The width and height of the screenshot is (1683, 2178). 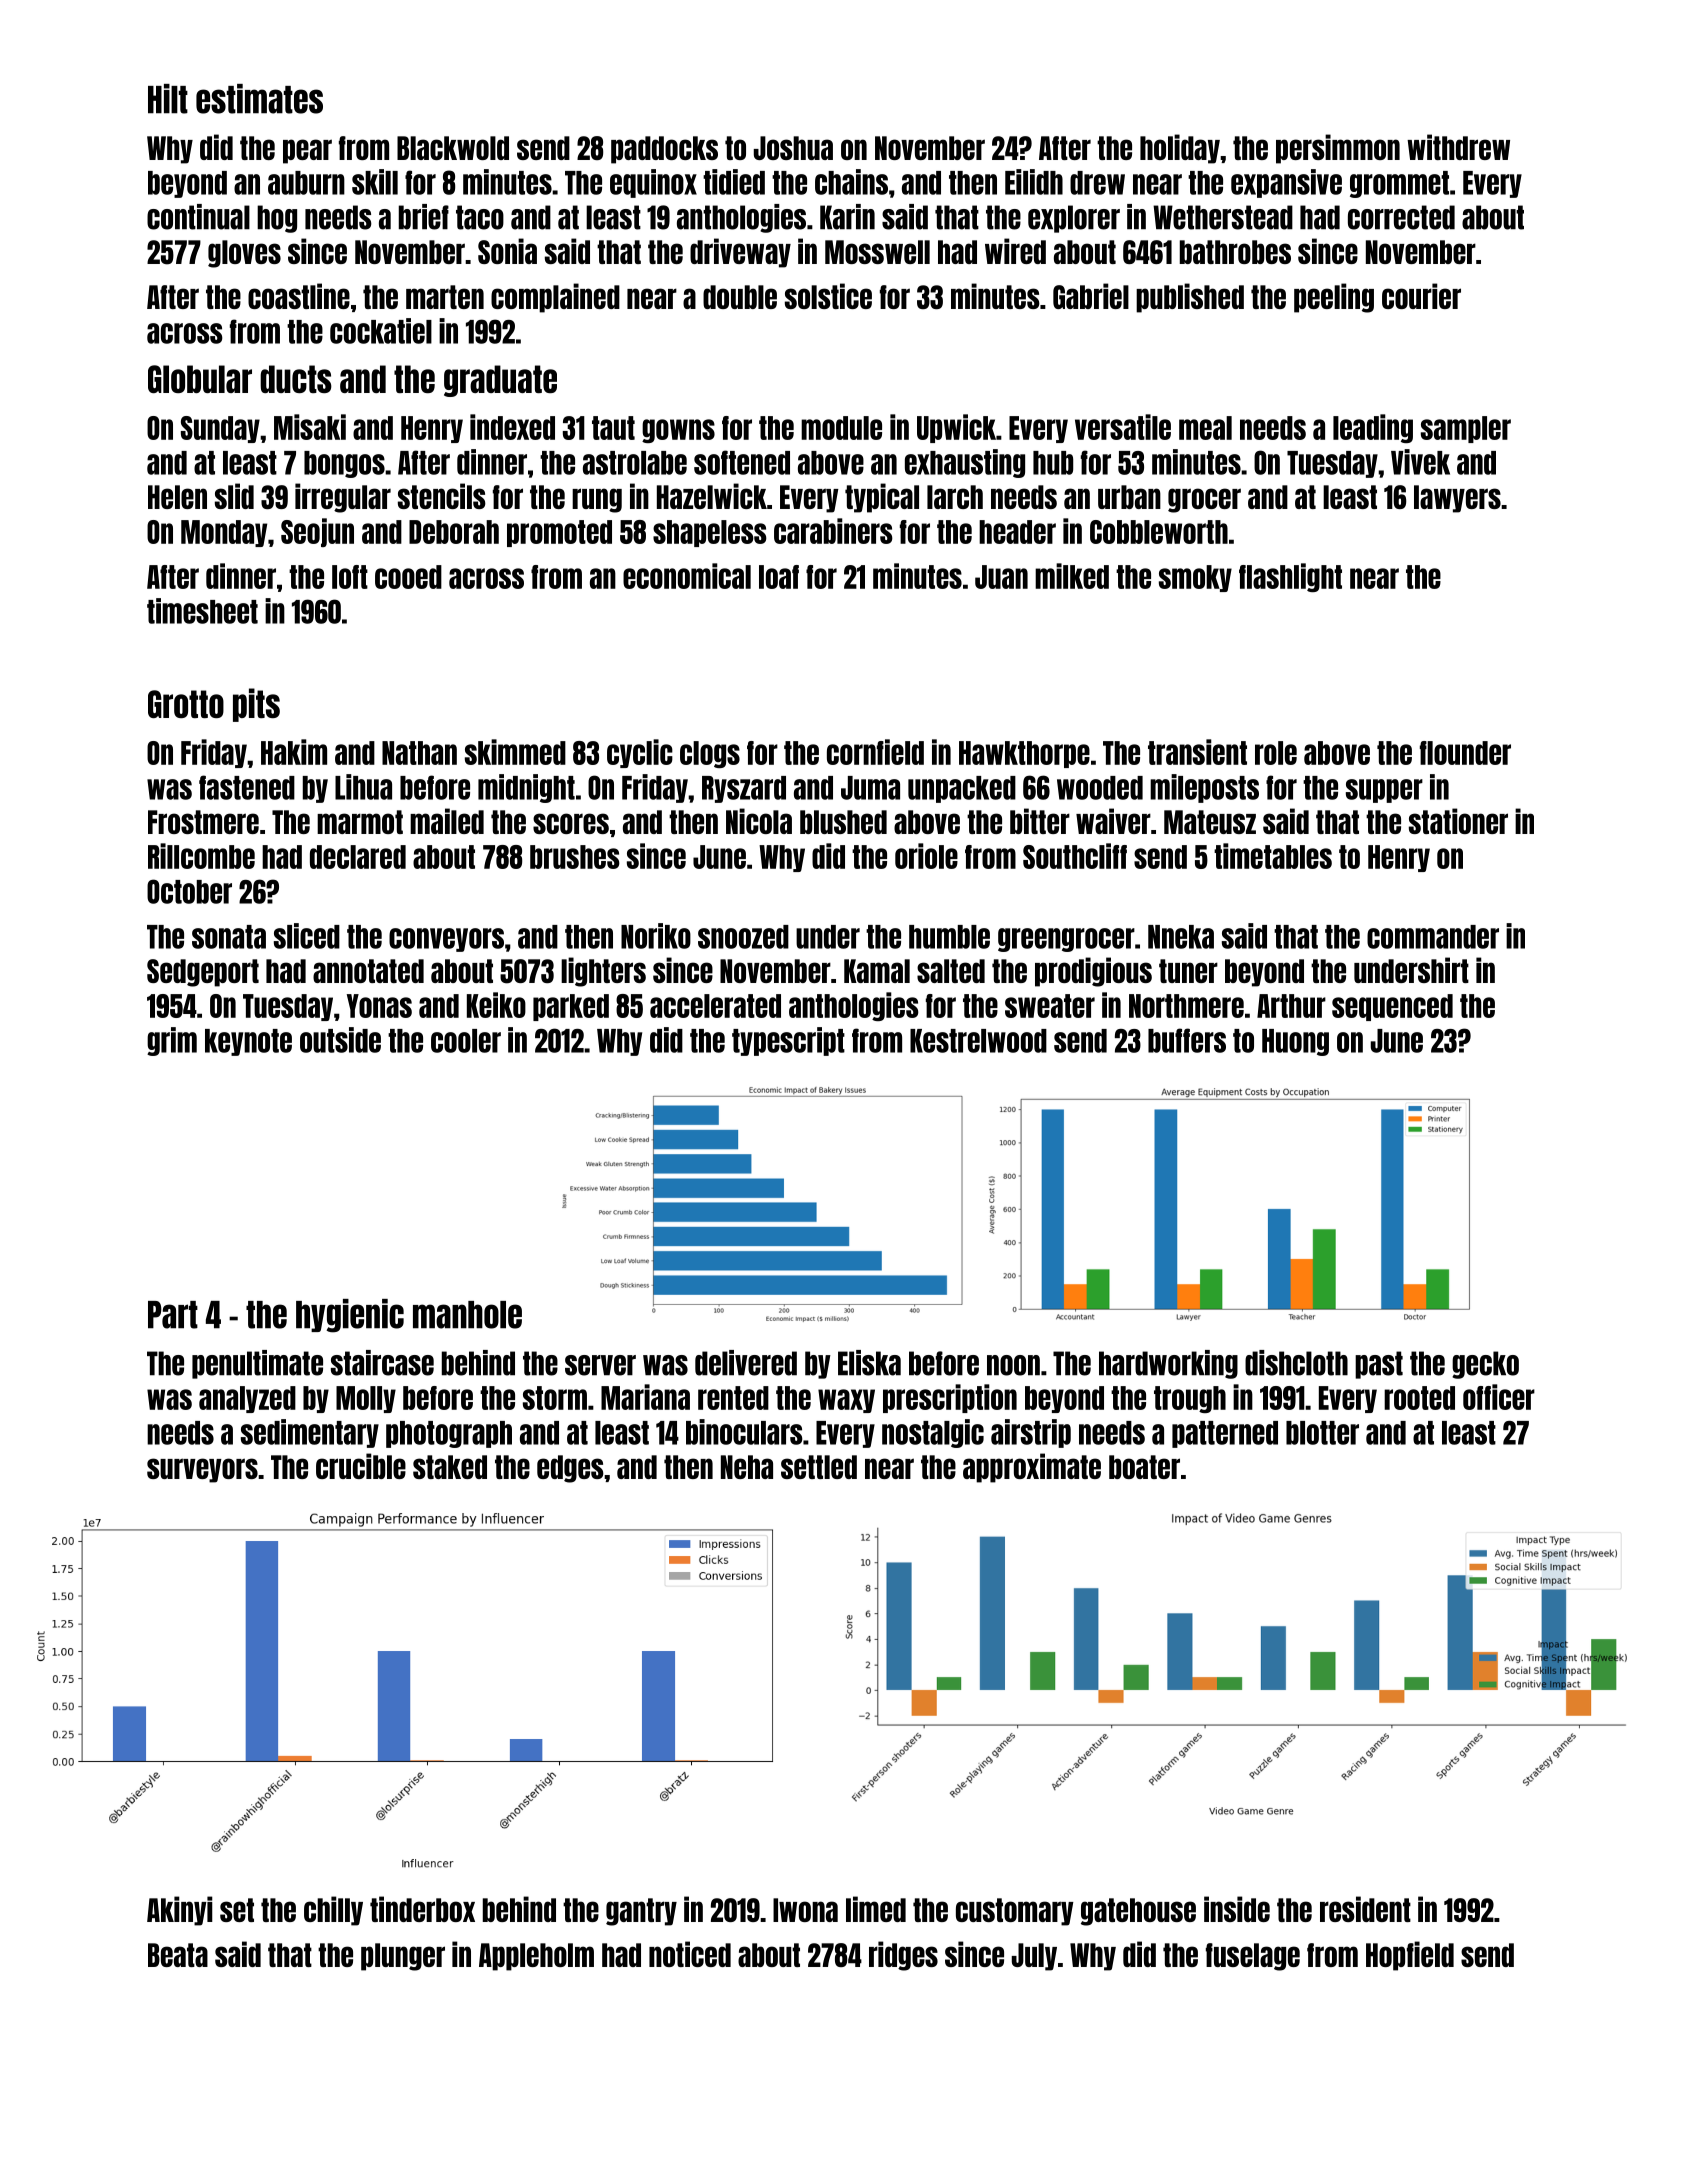 I want to click on commander, so click(x=1433, y=937).
